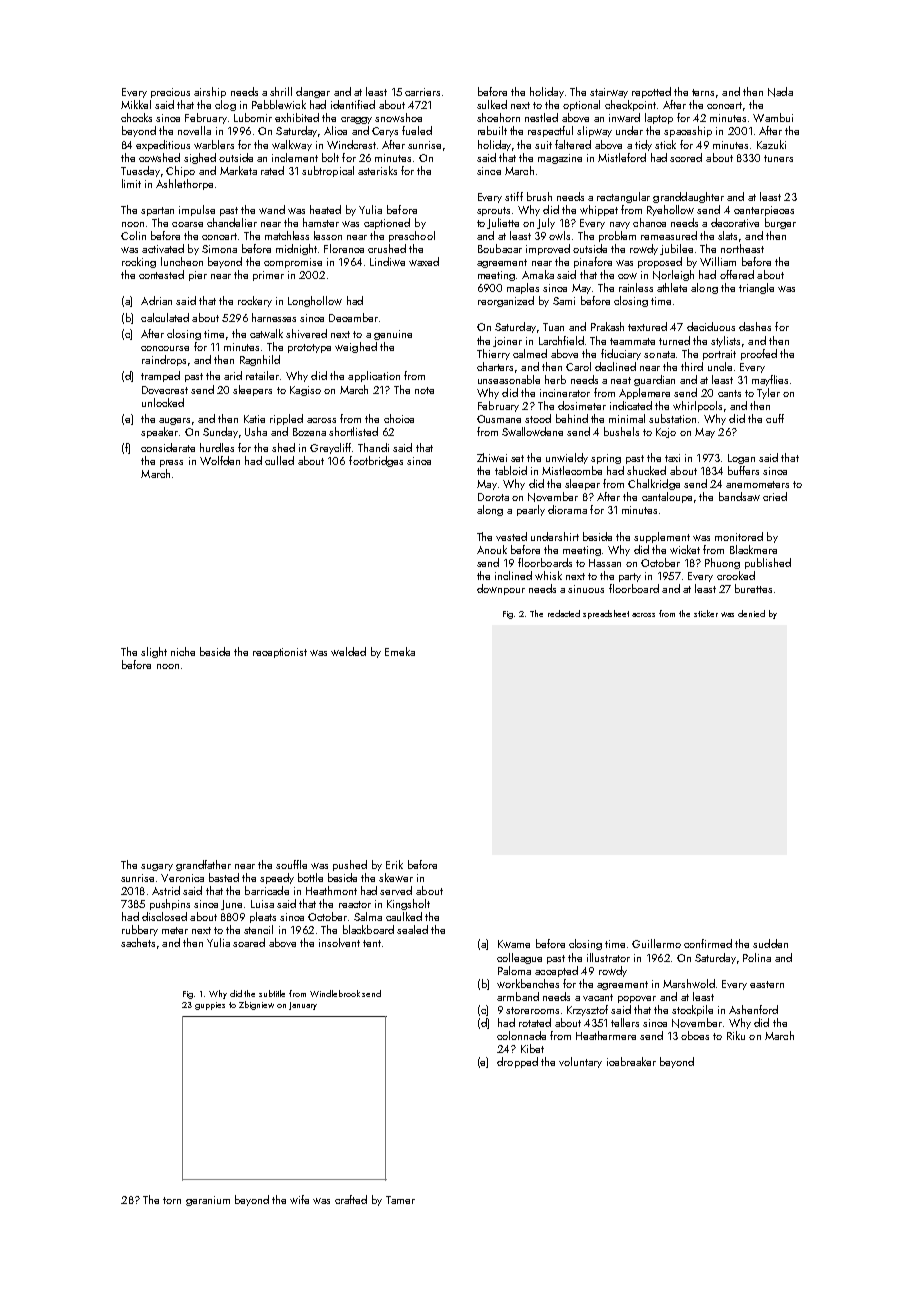  I want to click on Emeka, so click(400, 651).
